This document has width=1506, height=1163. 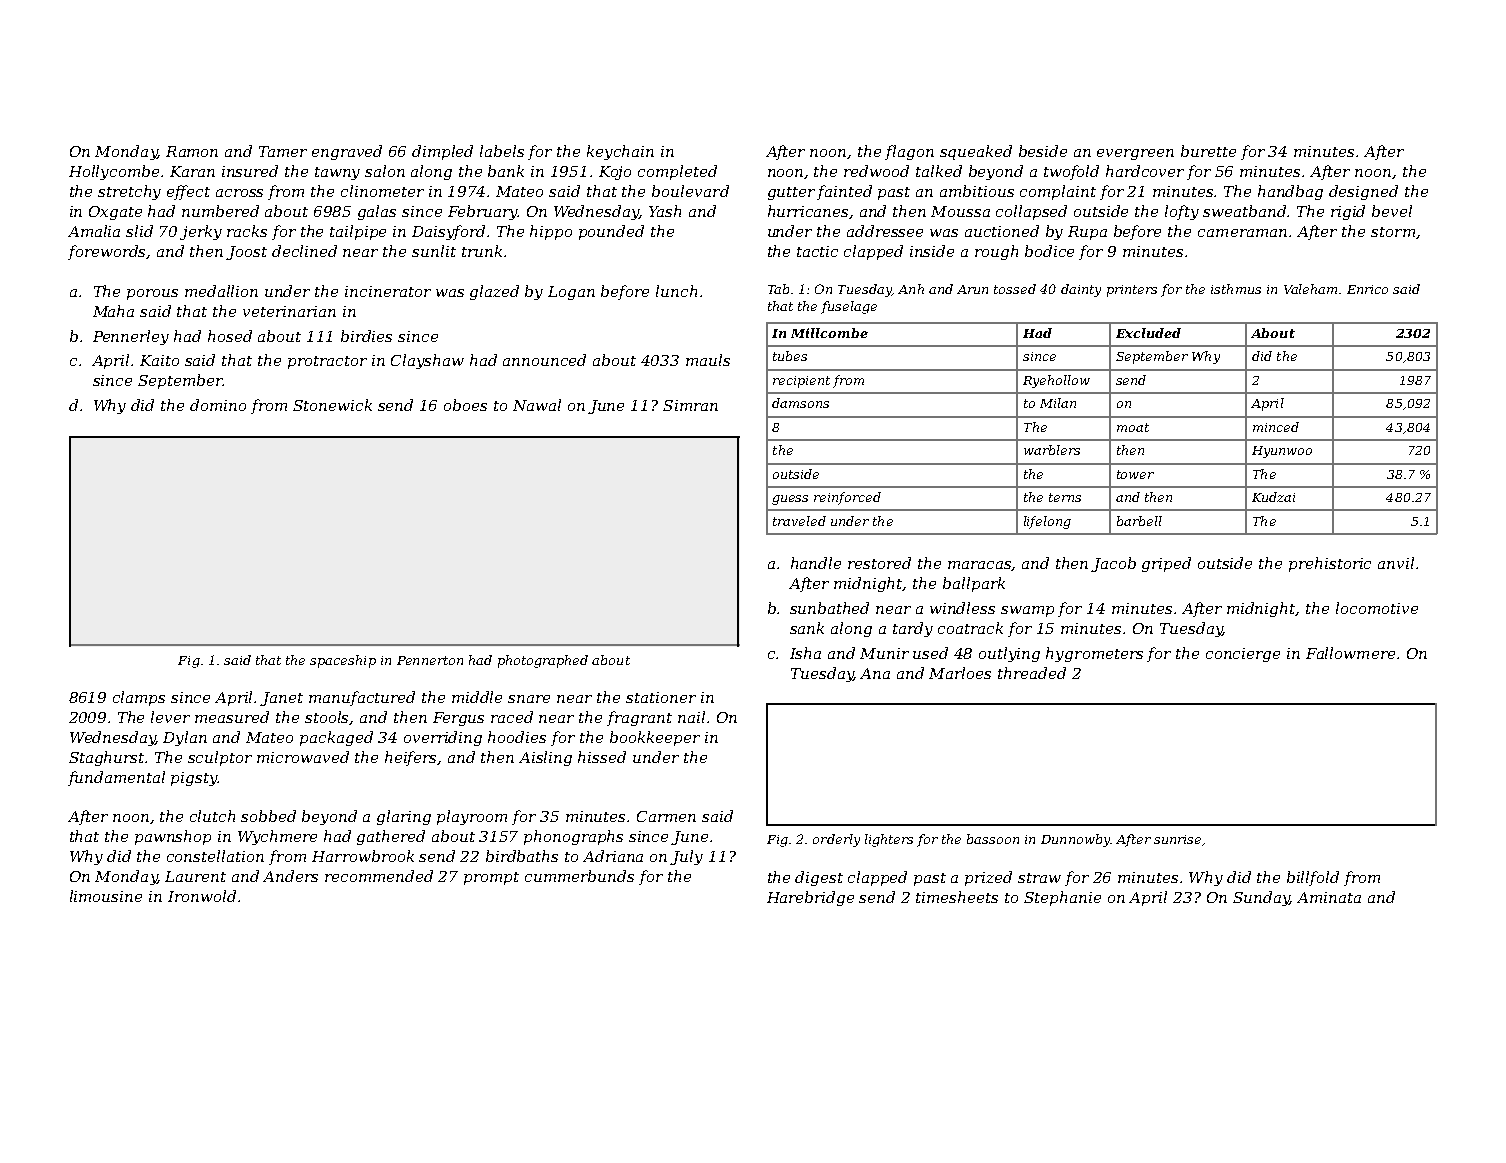 What do you see at coordinates (1276, 427) in the document?
I see `minced` at bounding box center [1276, 427].
